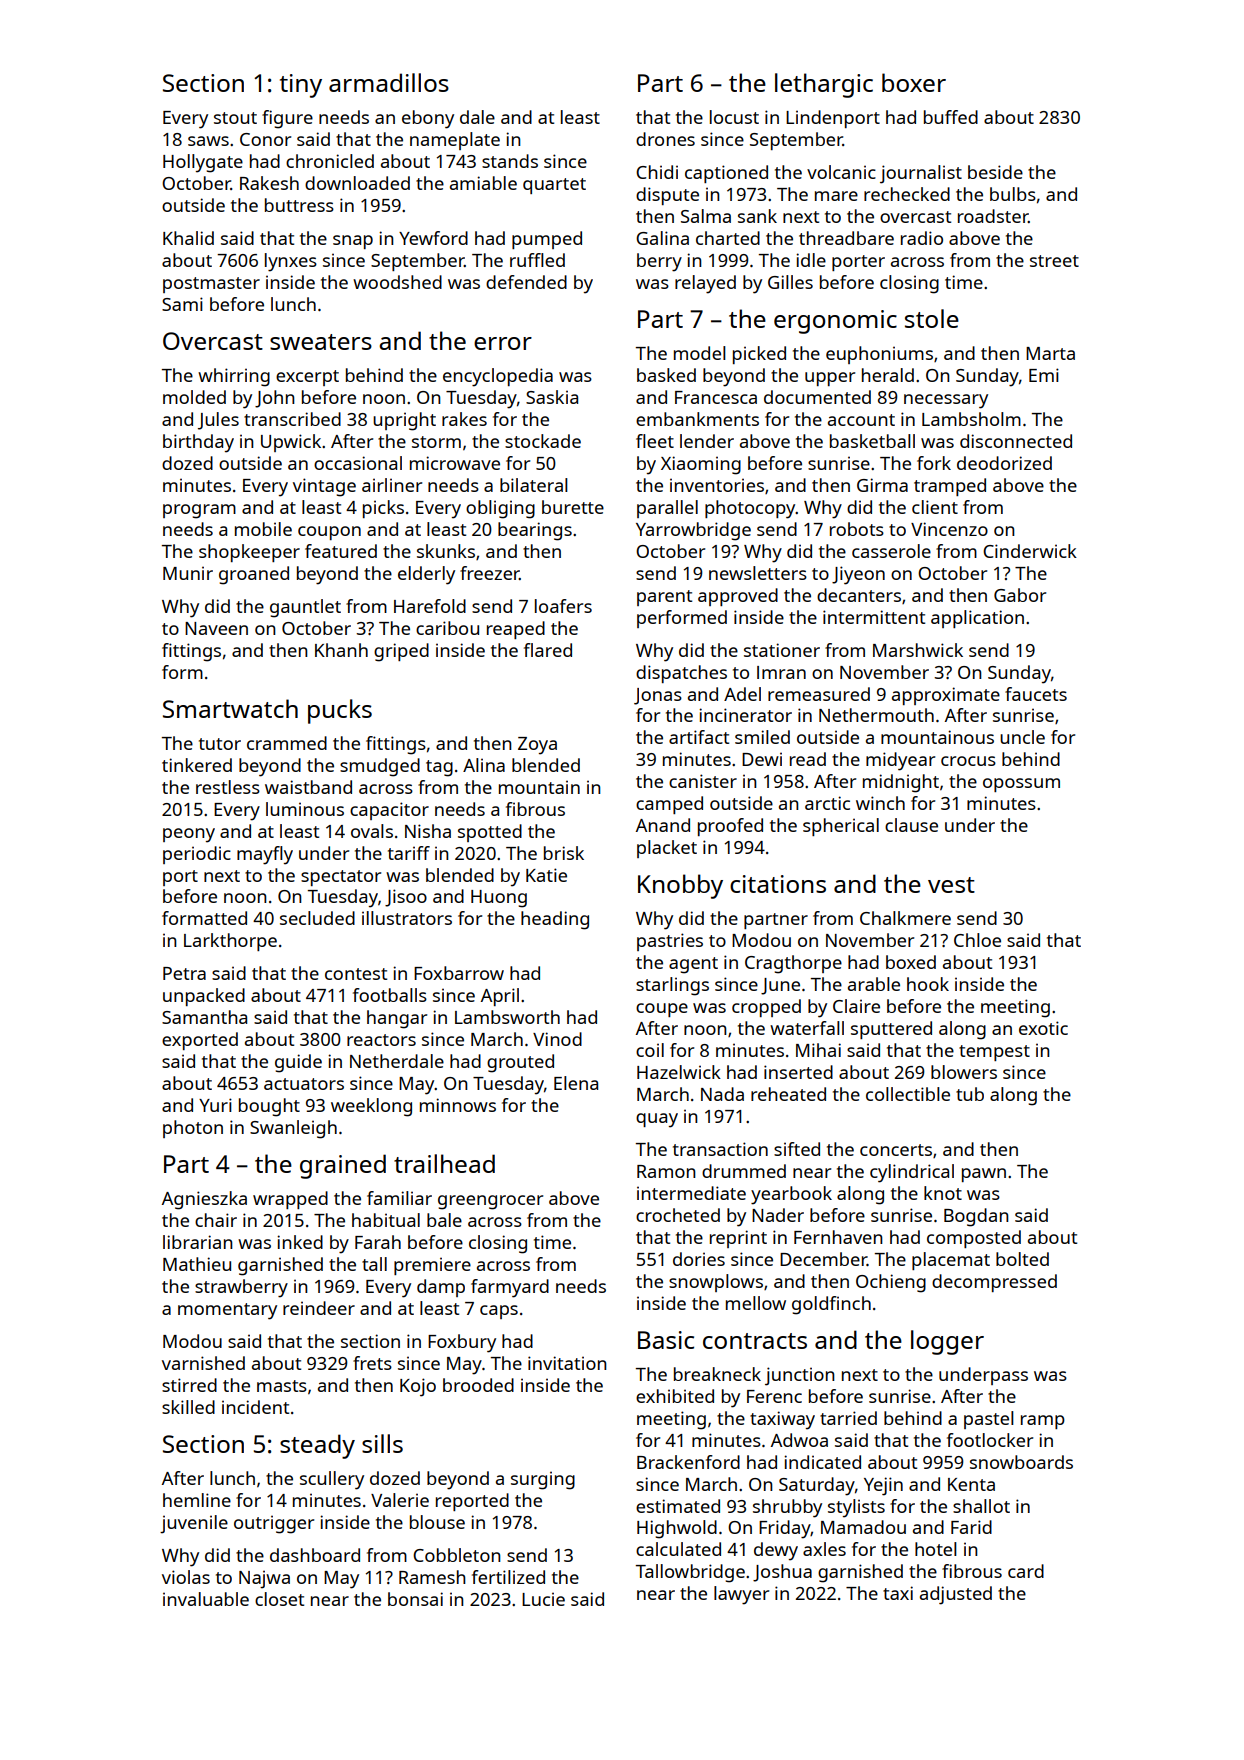 Image resolution: width=1244 pixels, height=1760 pixels. I want to click on collectible, so click(908, 1094).
